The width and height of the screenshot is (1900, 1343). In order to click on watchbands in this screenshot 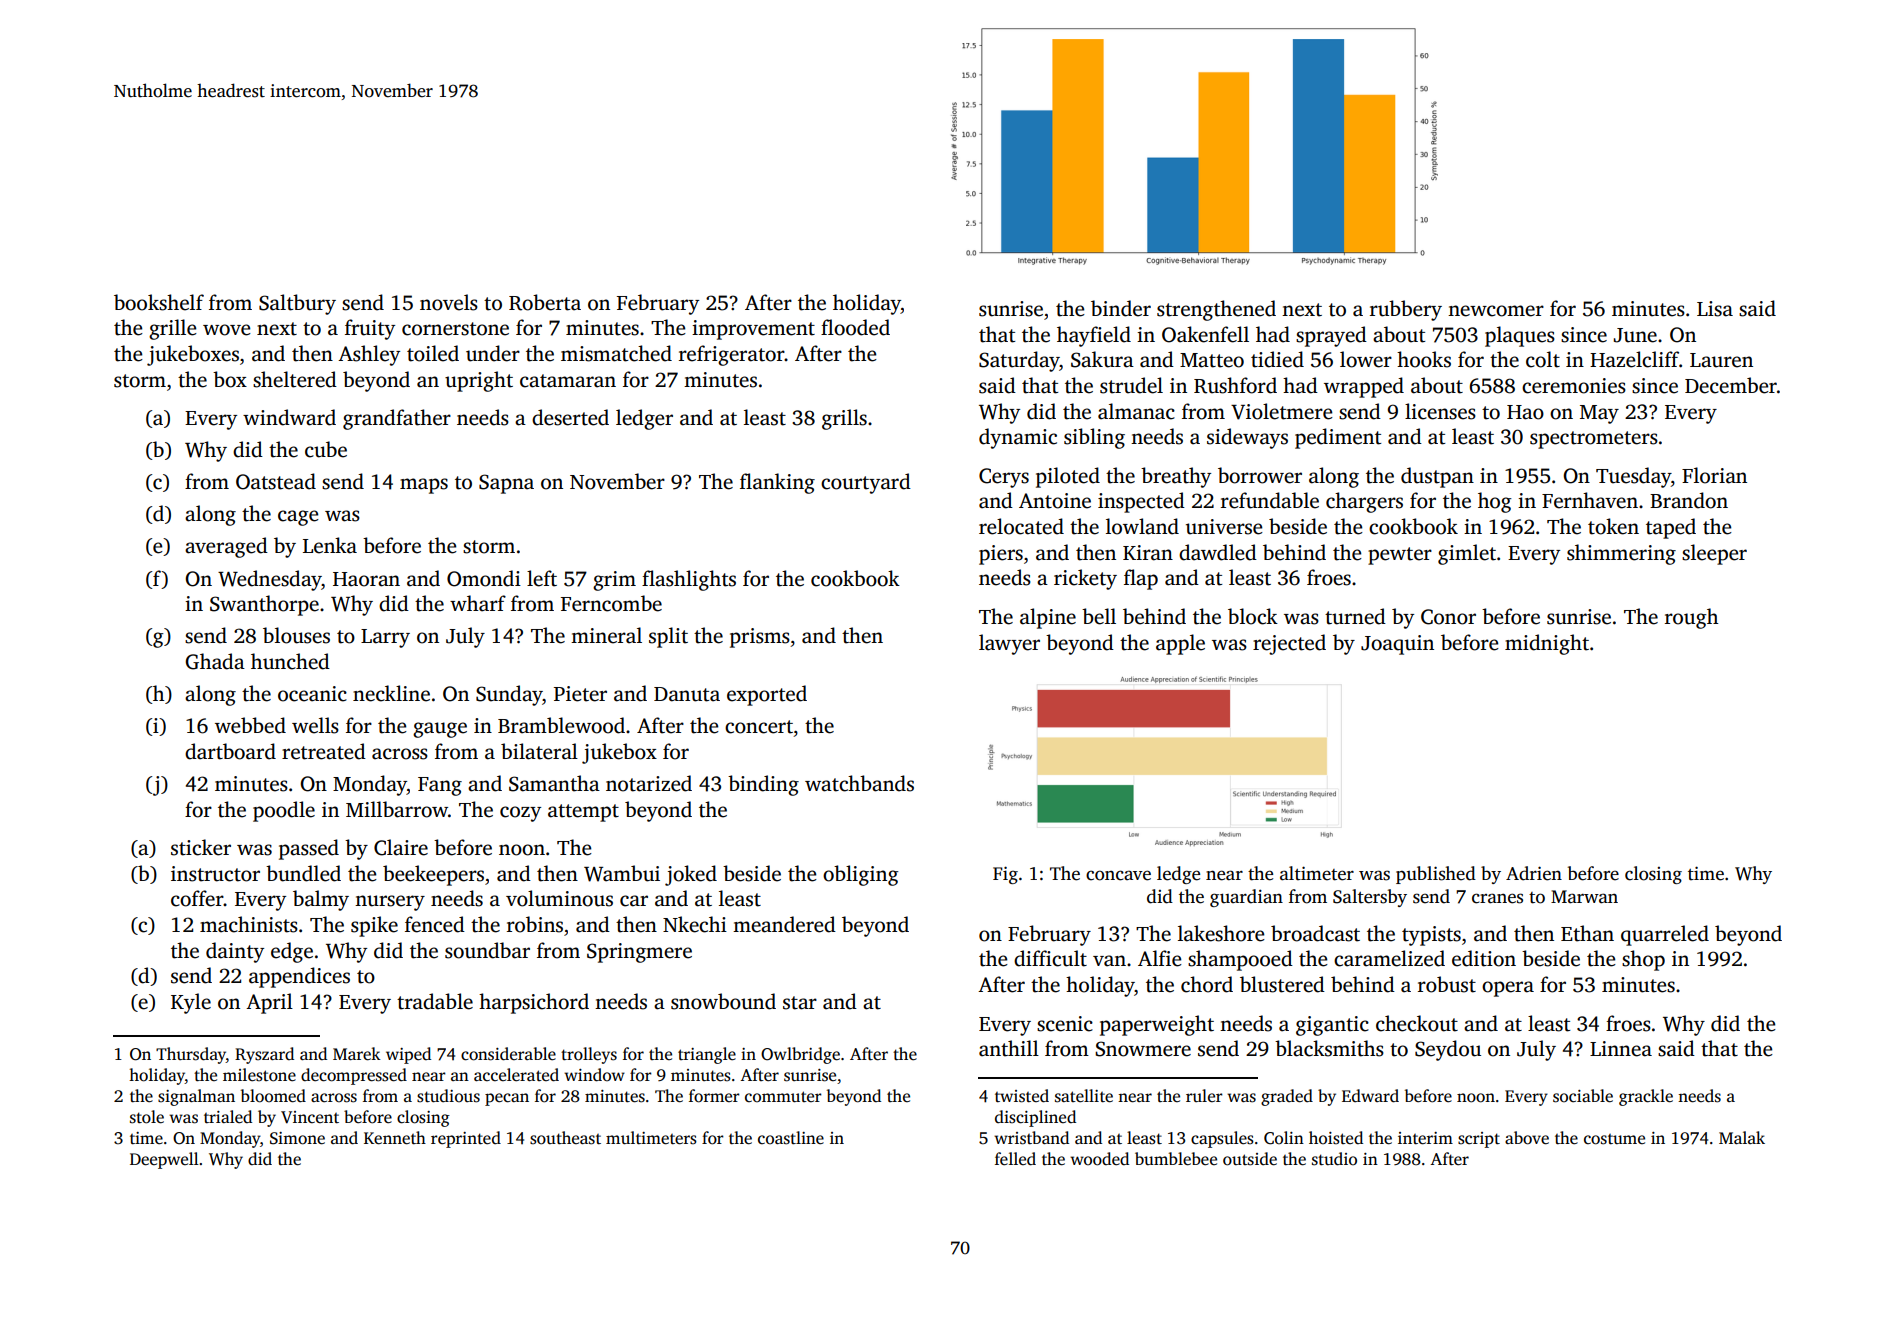, I will do `click(859, 783)`.
